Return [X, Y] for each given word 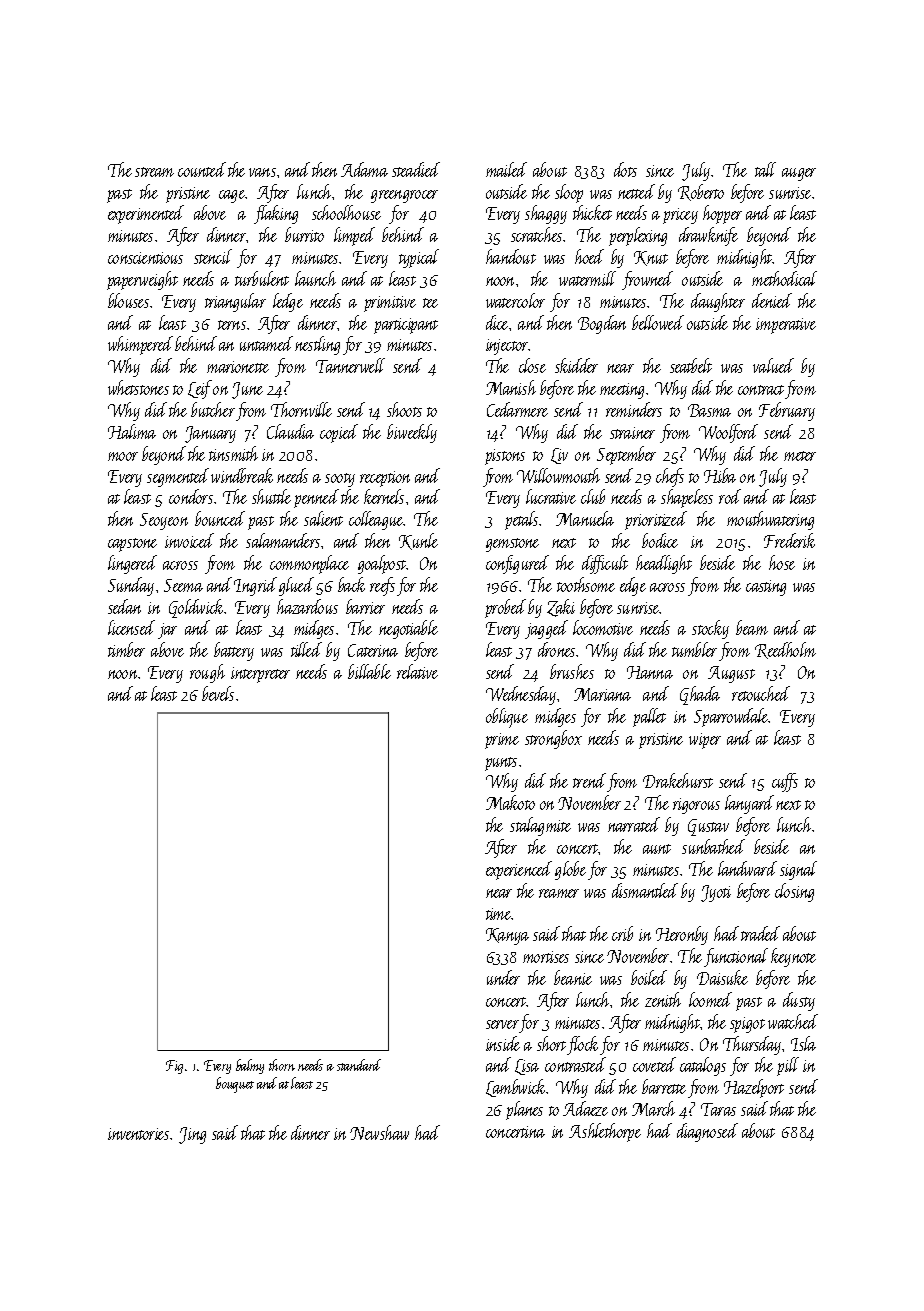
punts [501, 764]
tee [430, 303]
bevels [218, 693]
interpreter [260, 675]
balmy [250, 1066]
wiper [705, 741]
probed [505, 608]
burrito [304, 234]
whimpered [140, 345]
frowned [647, 280]
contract [761, 390]
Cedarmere [517, 409]
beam [752, 627]
